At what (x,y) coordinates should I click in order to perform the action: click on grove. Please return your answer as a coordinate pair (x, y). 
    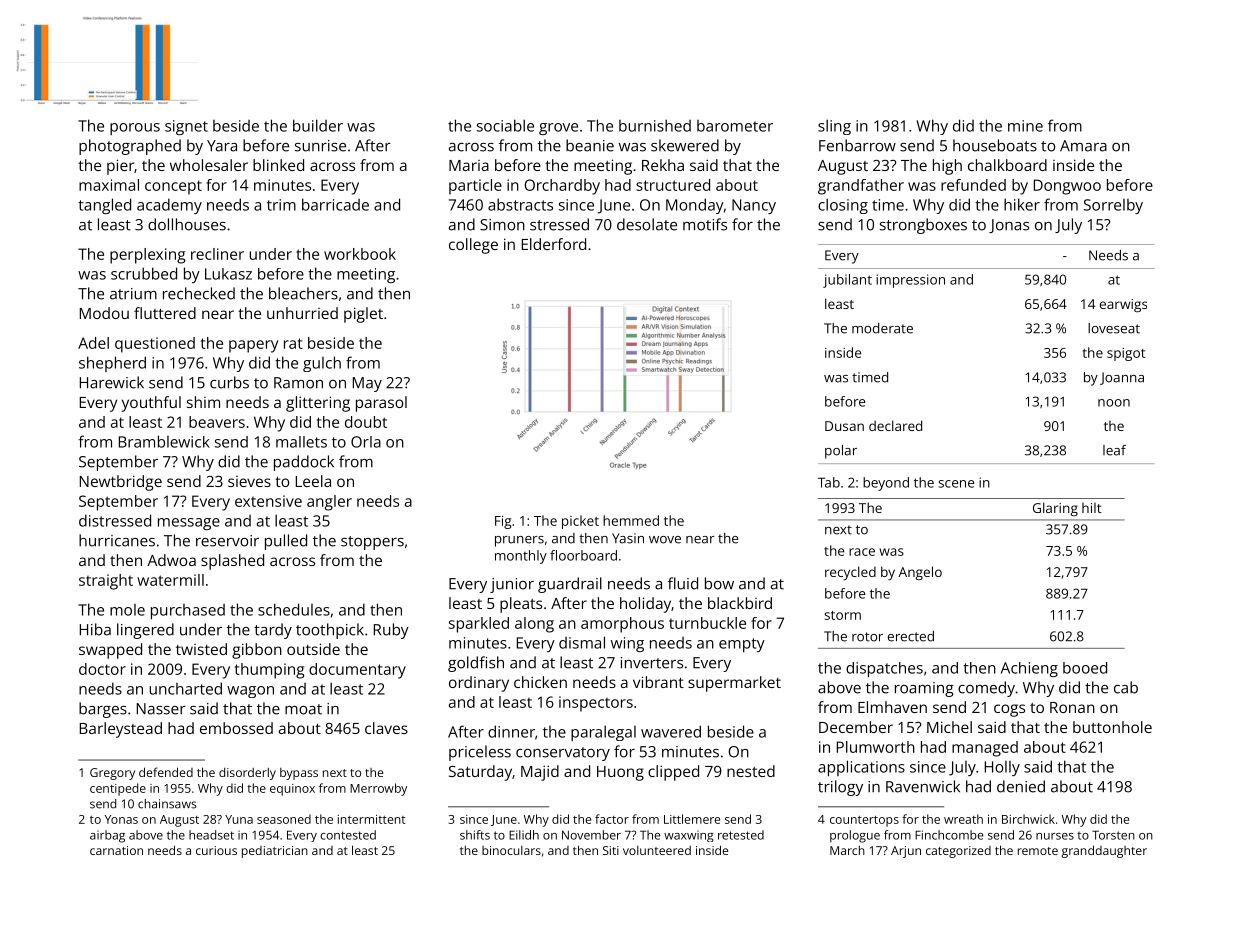
    Looking at the image, I should click on (558, 129).
